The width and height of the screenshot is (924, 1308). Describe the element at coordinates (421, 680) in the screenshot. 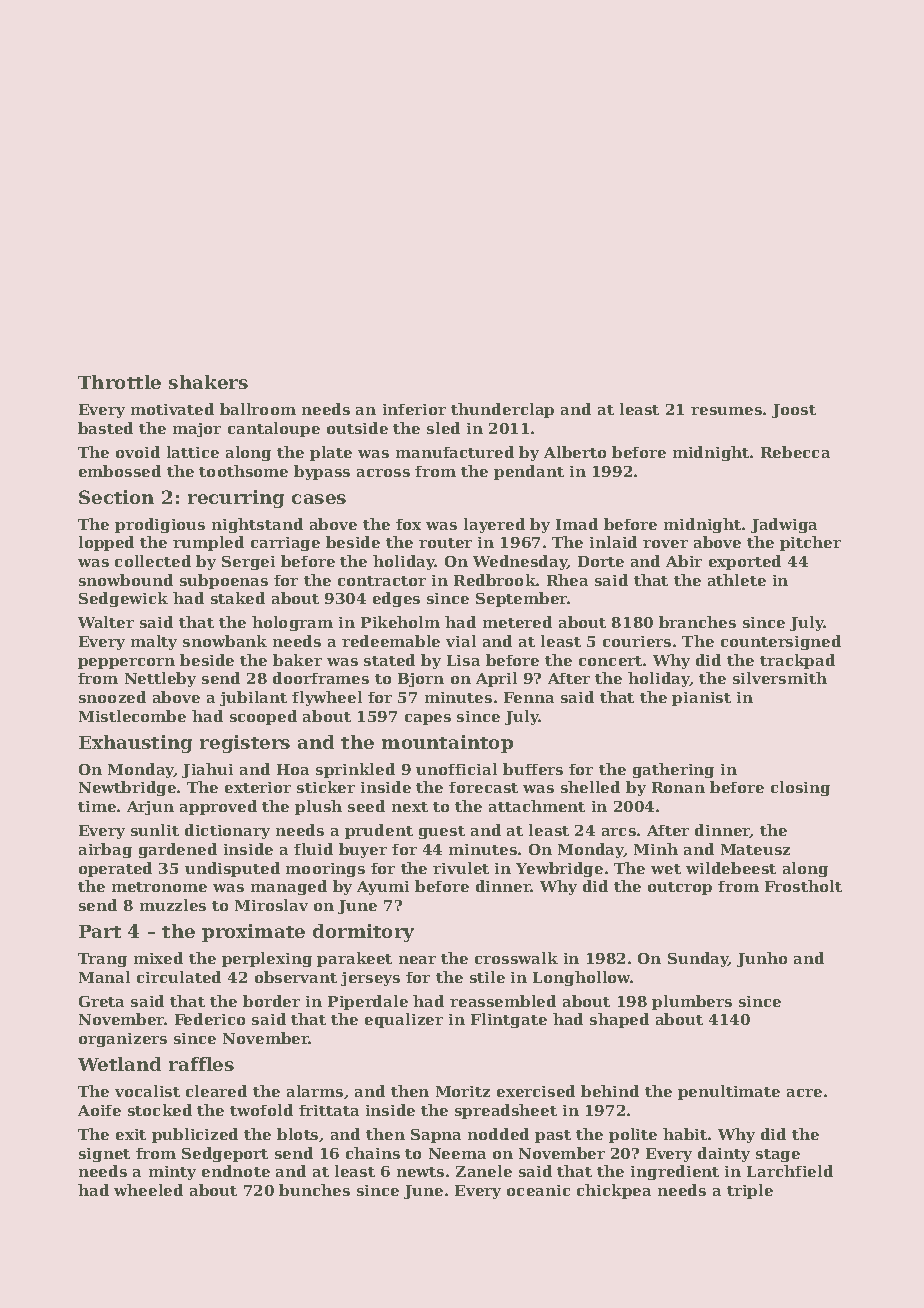

I see `Bjorn` at that location.
